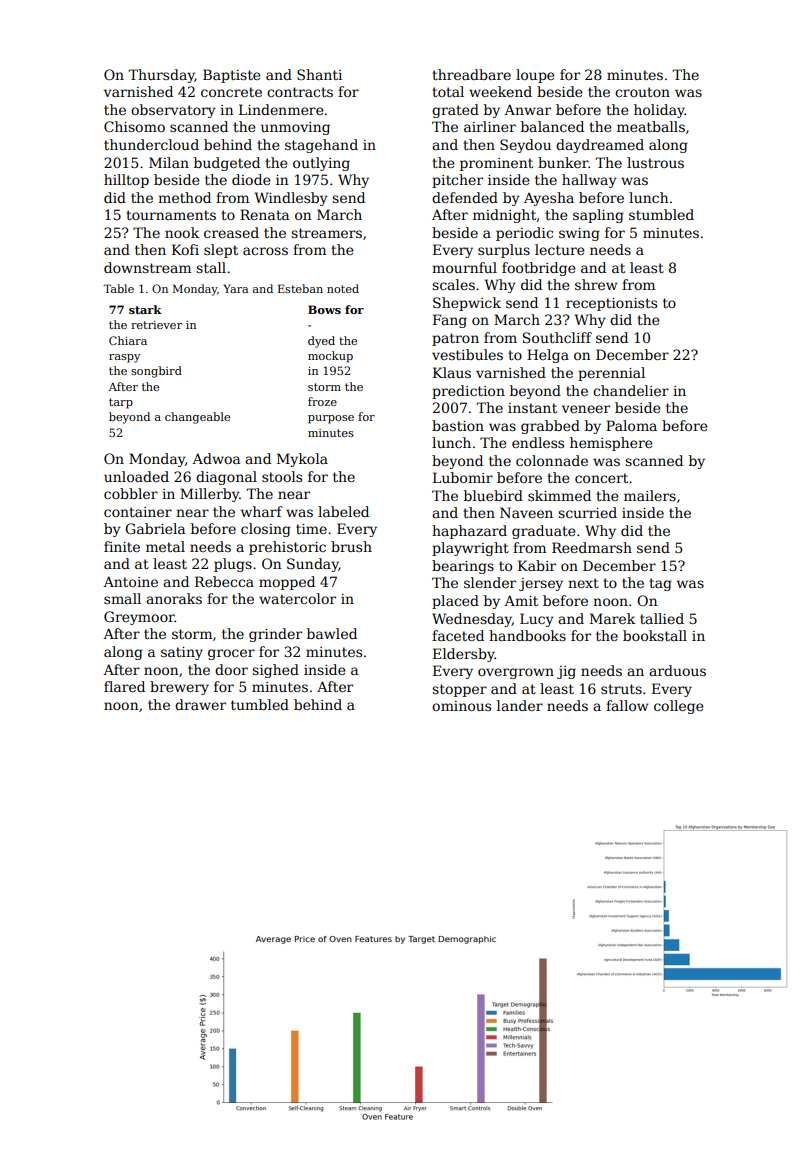 The image size is (812, 1152). Describe the element at coordinates (182, 653) in the image. I see `satiny` at that location.
